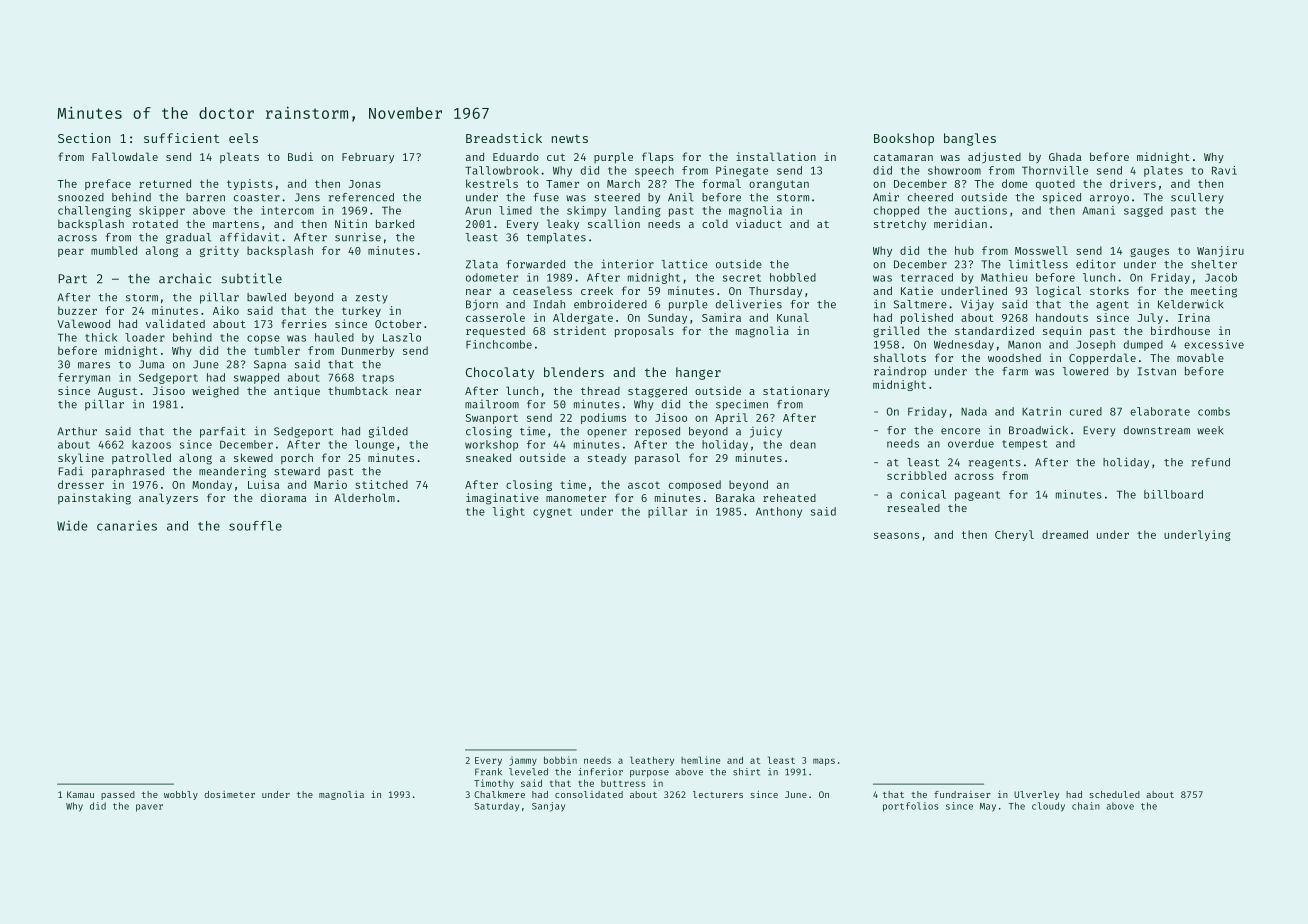  I want to click on dosimeter, so click(229, 794).
